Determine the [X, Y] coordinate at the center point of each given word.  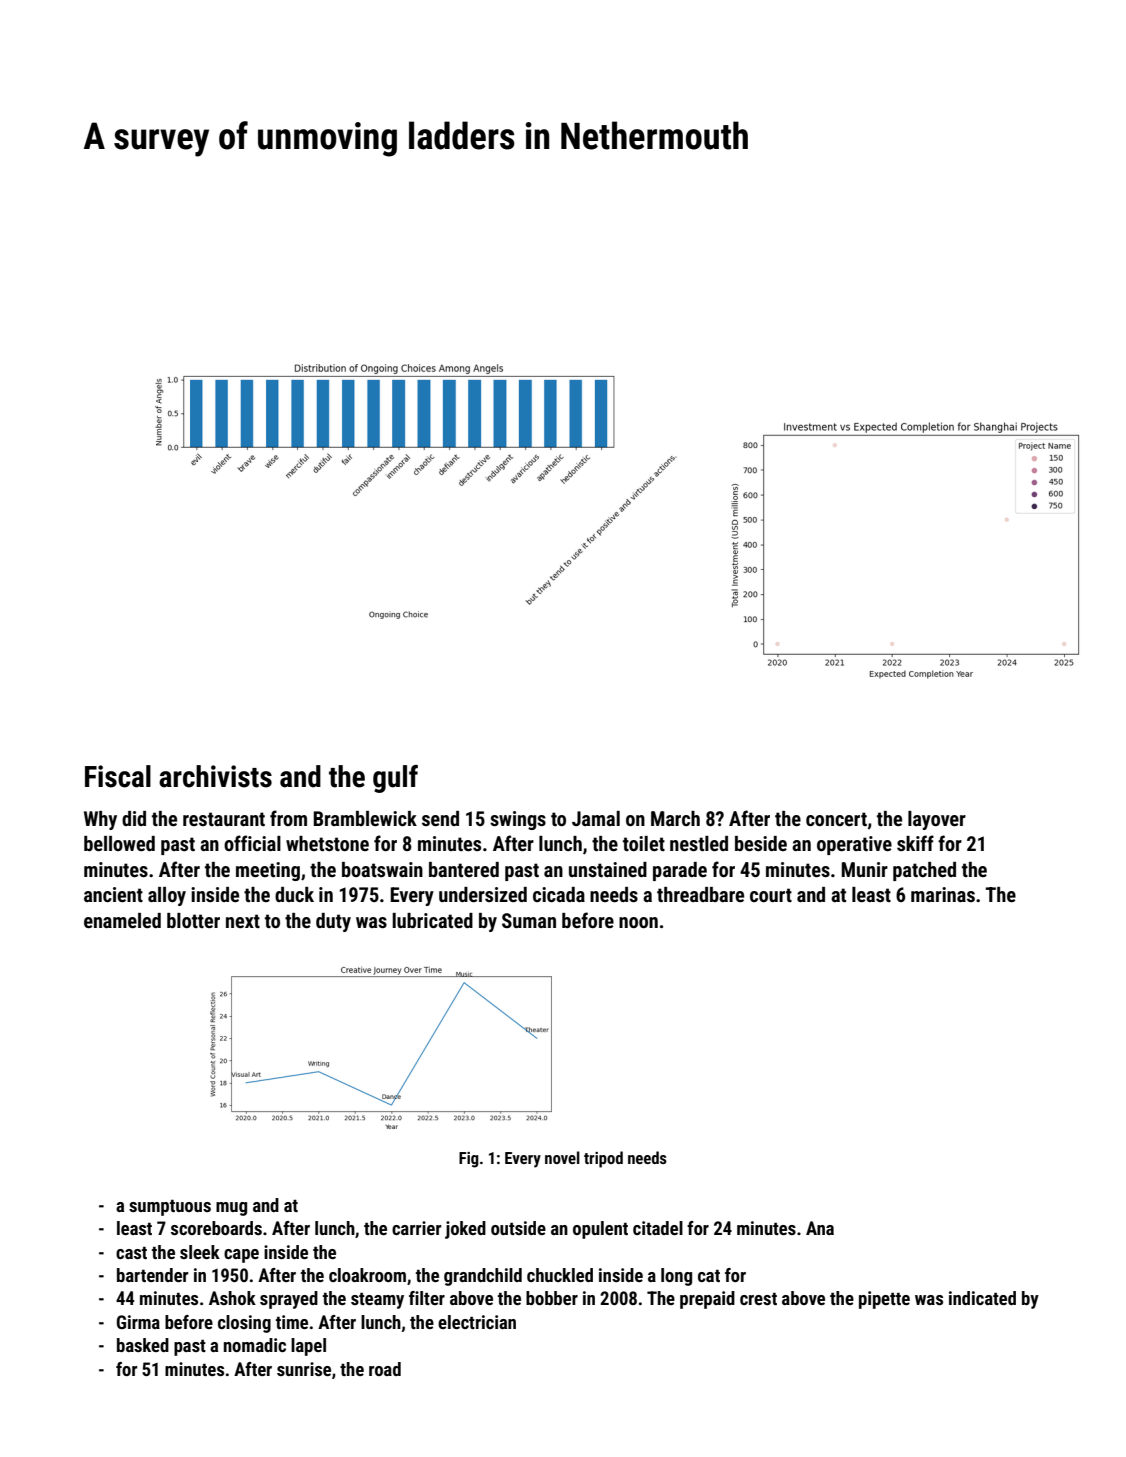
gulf [395, 779]
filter [427, 1298]
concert [836, 819]
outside [518, 1228]
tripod [603, 1159]
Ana [820, 1228]
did [134, 818]
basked [143, 1345]
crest [758, 1299]
